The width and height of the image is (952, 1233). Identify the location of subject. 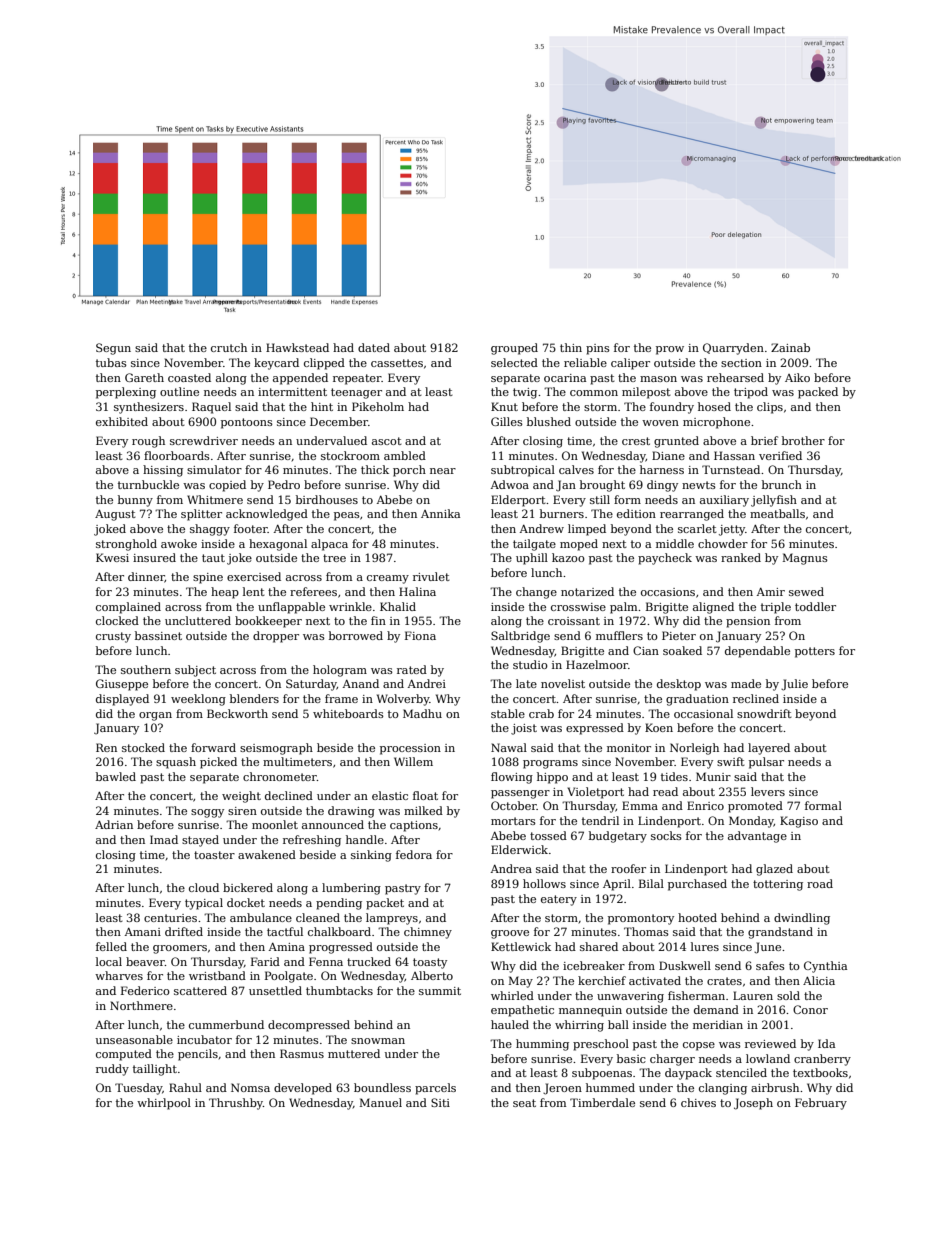
(195, 671).
